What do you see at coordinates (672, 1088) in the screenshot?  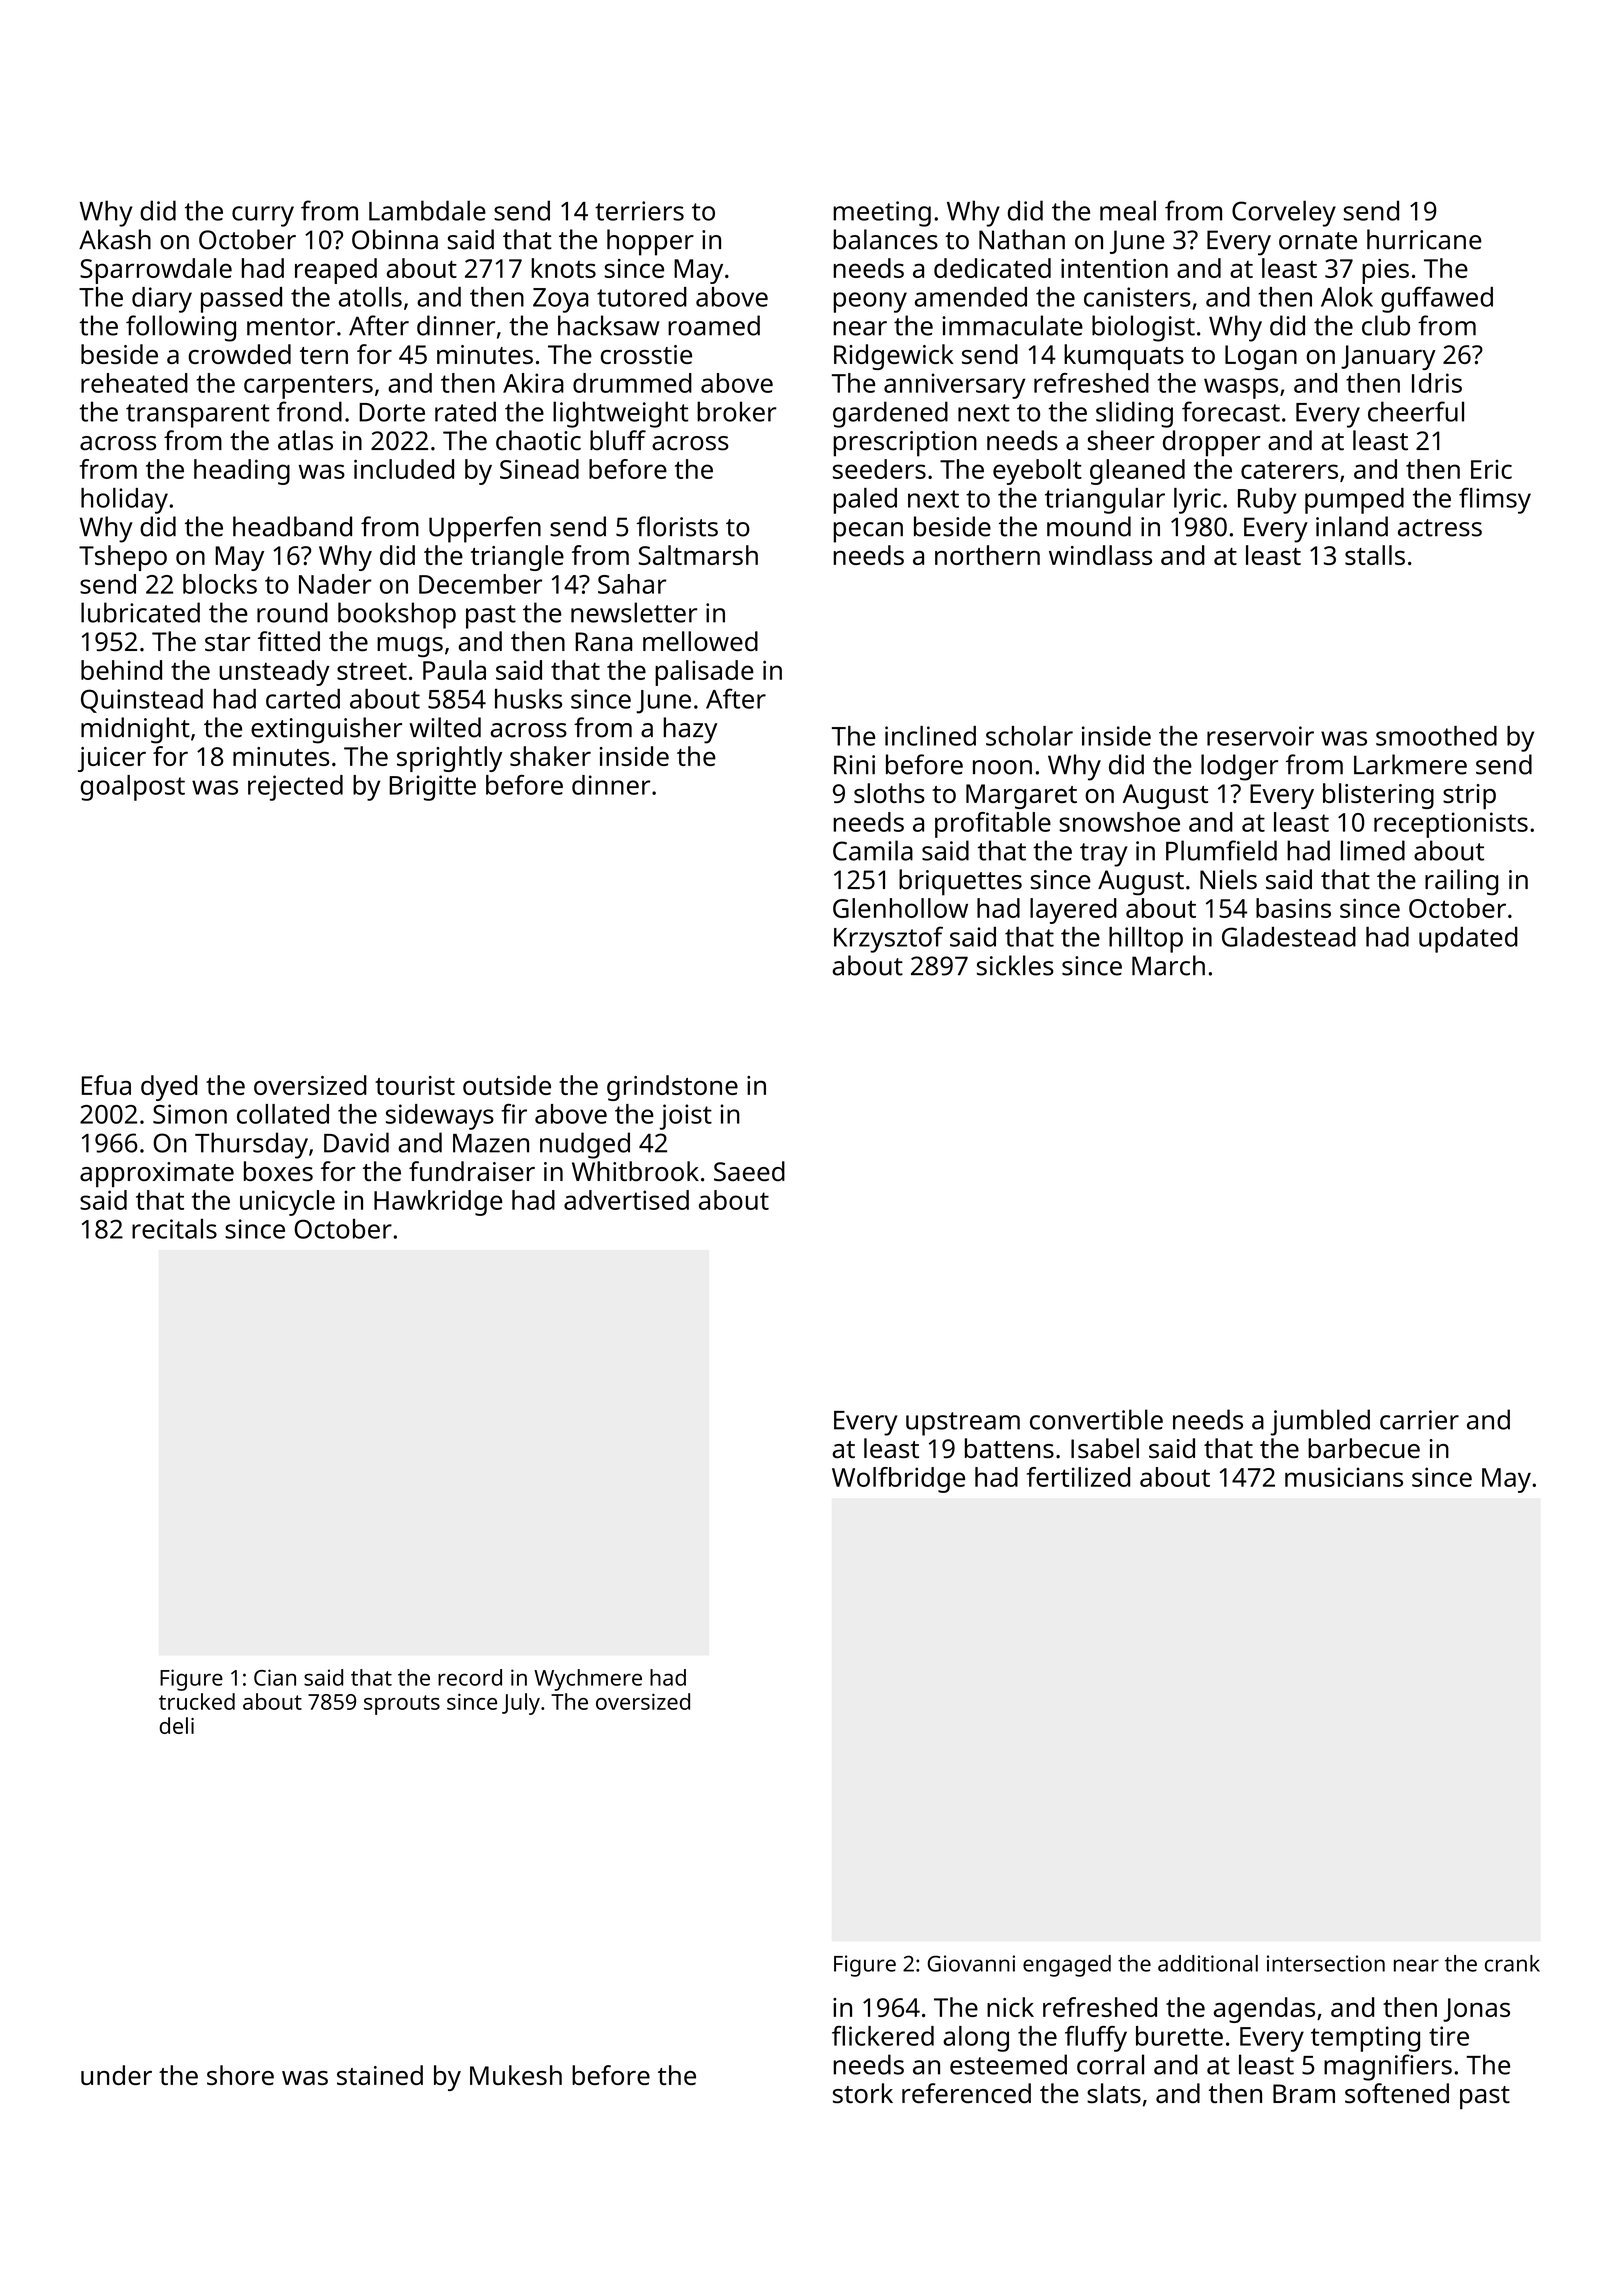 I see `grindstone` at bounding box center [672, 1088].
